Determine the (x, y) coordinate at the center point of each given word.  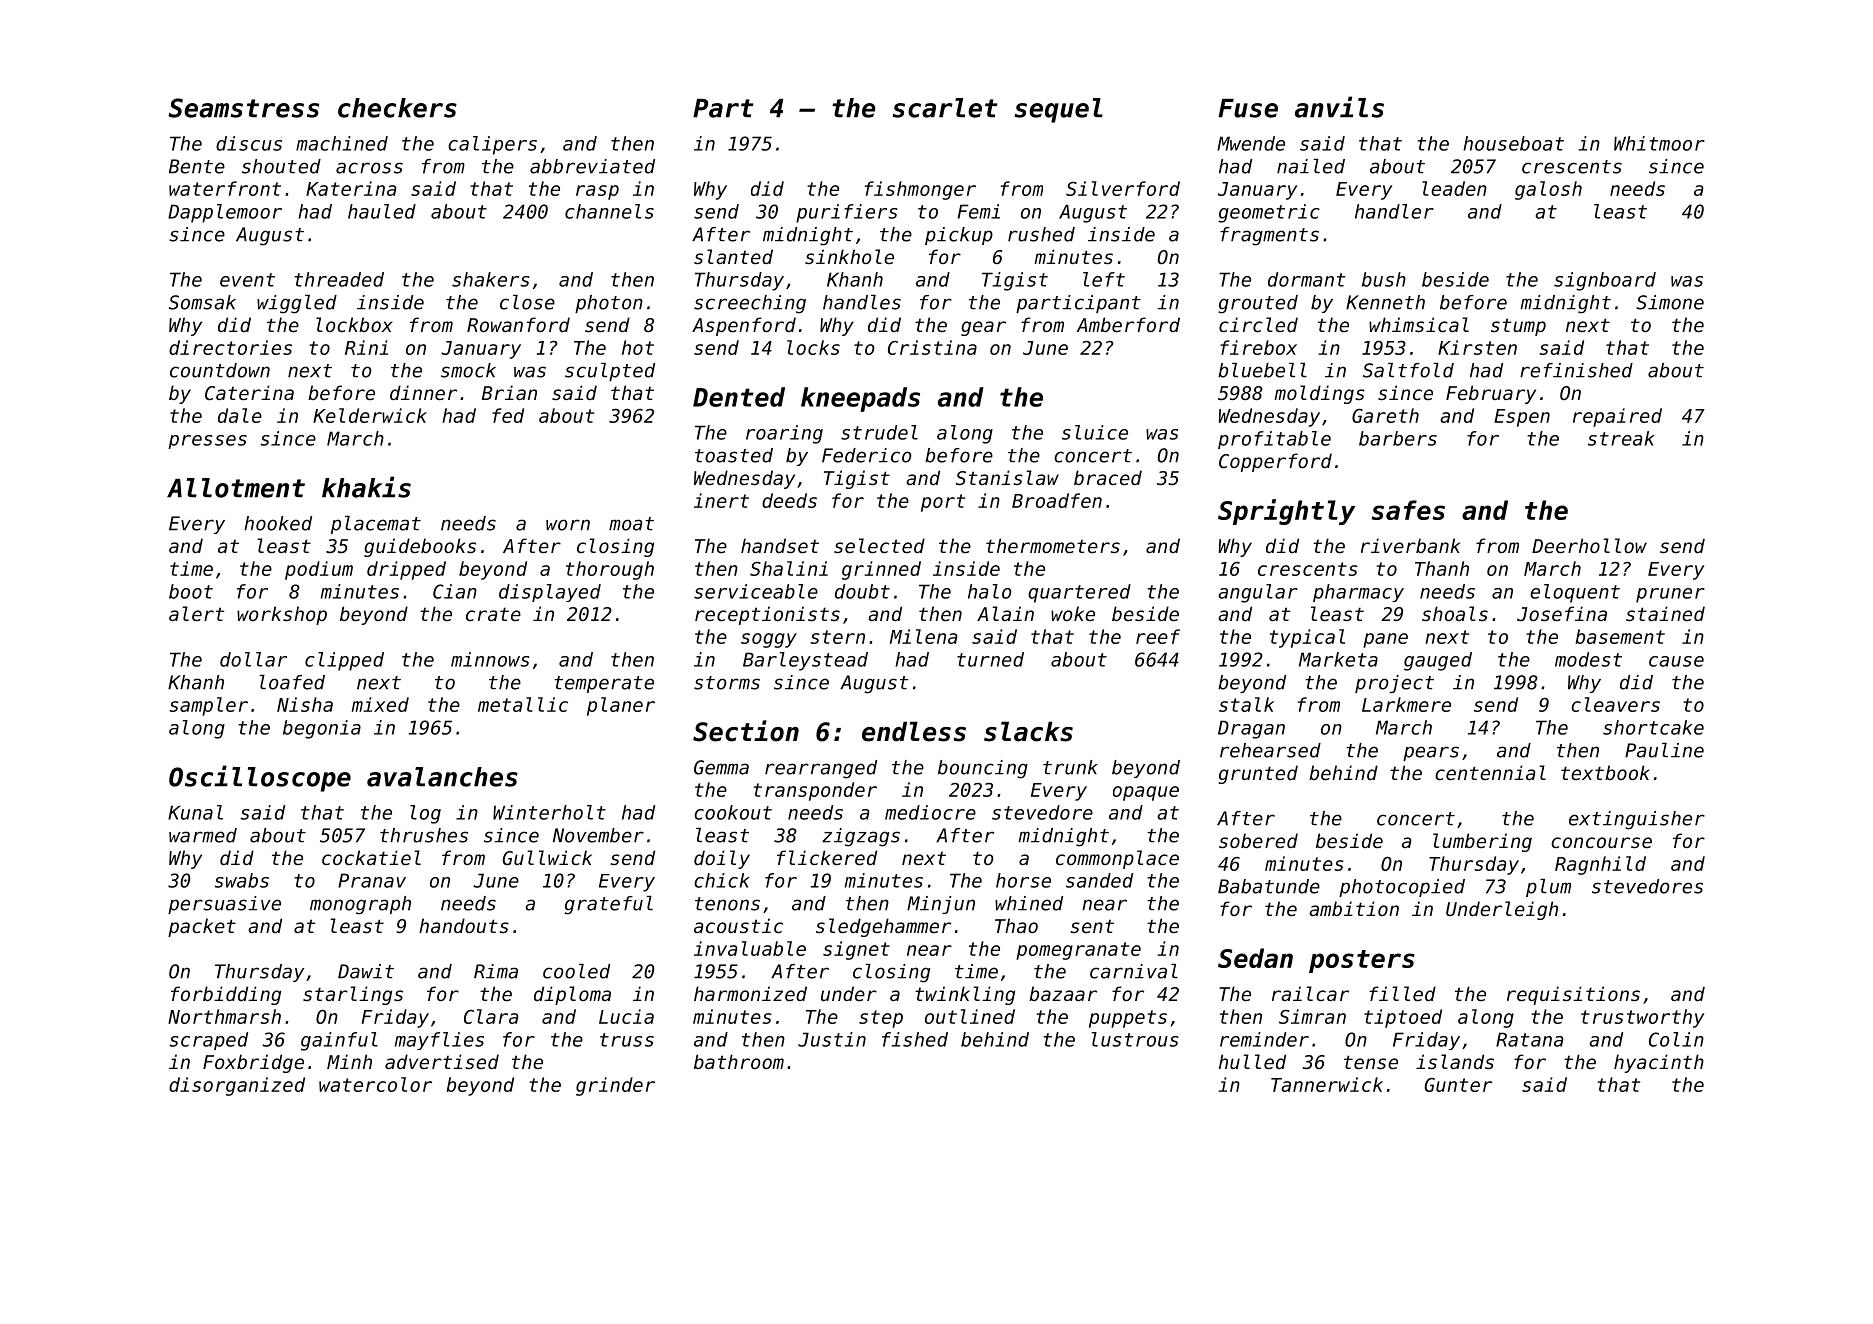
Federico (867, 455)
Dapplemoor (225, 213)
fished (915, 1039)
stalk (1246, 704)
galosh (1548, 190)
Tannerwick (1327, 1084)
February (1491, 394)
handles (862, 302)
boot (191, 591)
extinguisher (1637, 820)
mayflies (439, 1041)
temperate (604, 684)
